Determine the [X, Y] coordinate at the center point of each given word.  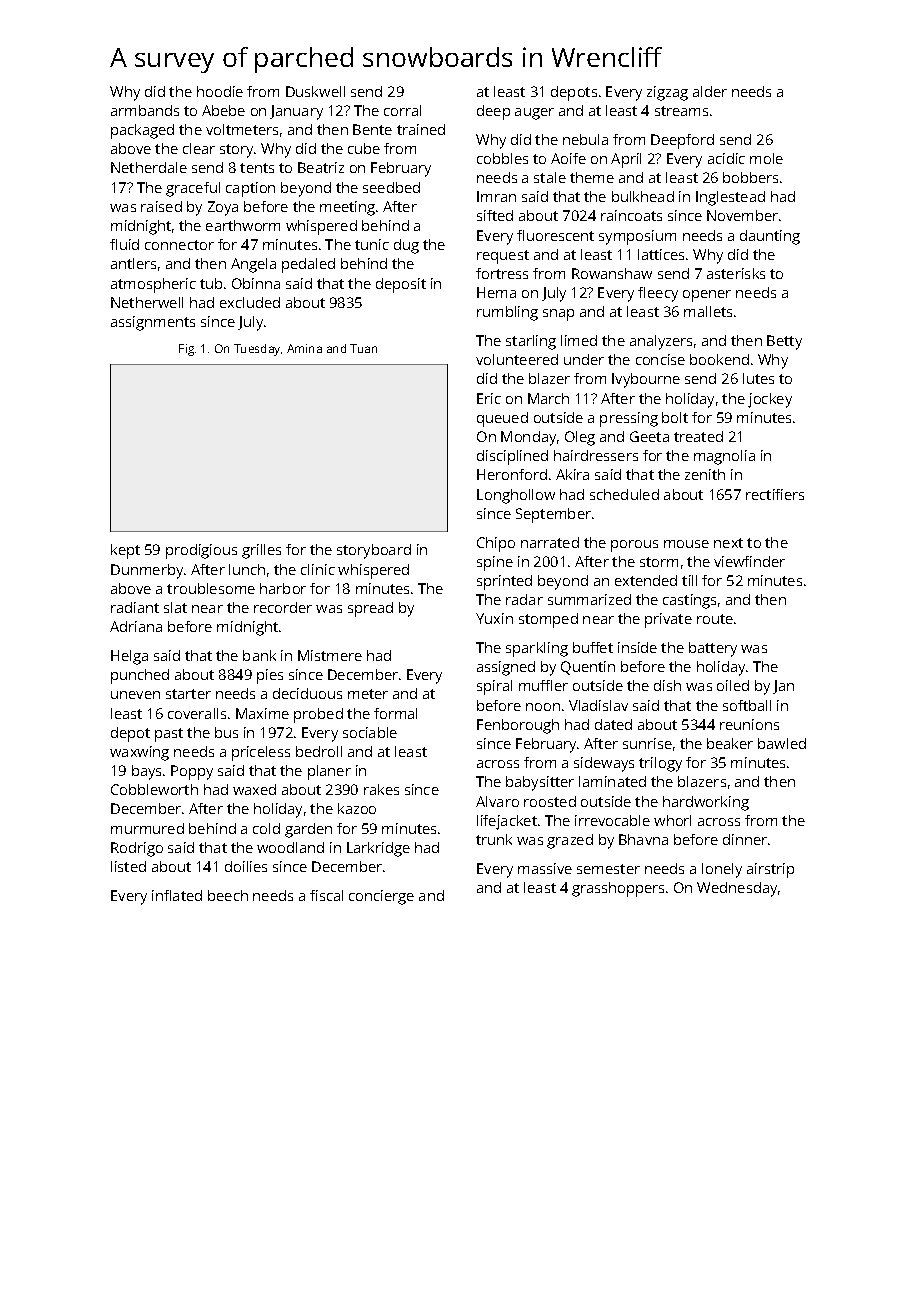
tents [257, 168]
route [715, 619]
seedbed [391, 187]
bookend [719, 359]
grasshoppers [618, 889]
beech [228, 895]
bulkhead [643, 196]
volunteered [517, 359]
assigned [506, 668]
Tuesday [257, 350]
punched [140, 676]
